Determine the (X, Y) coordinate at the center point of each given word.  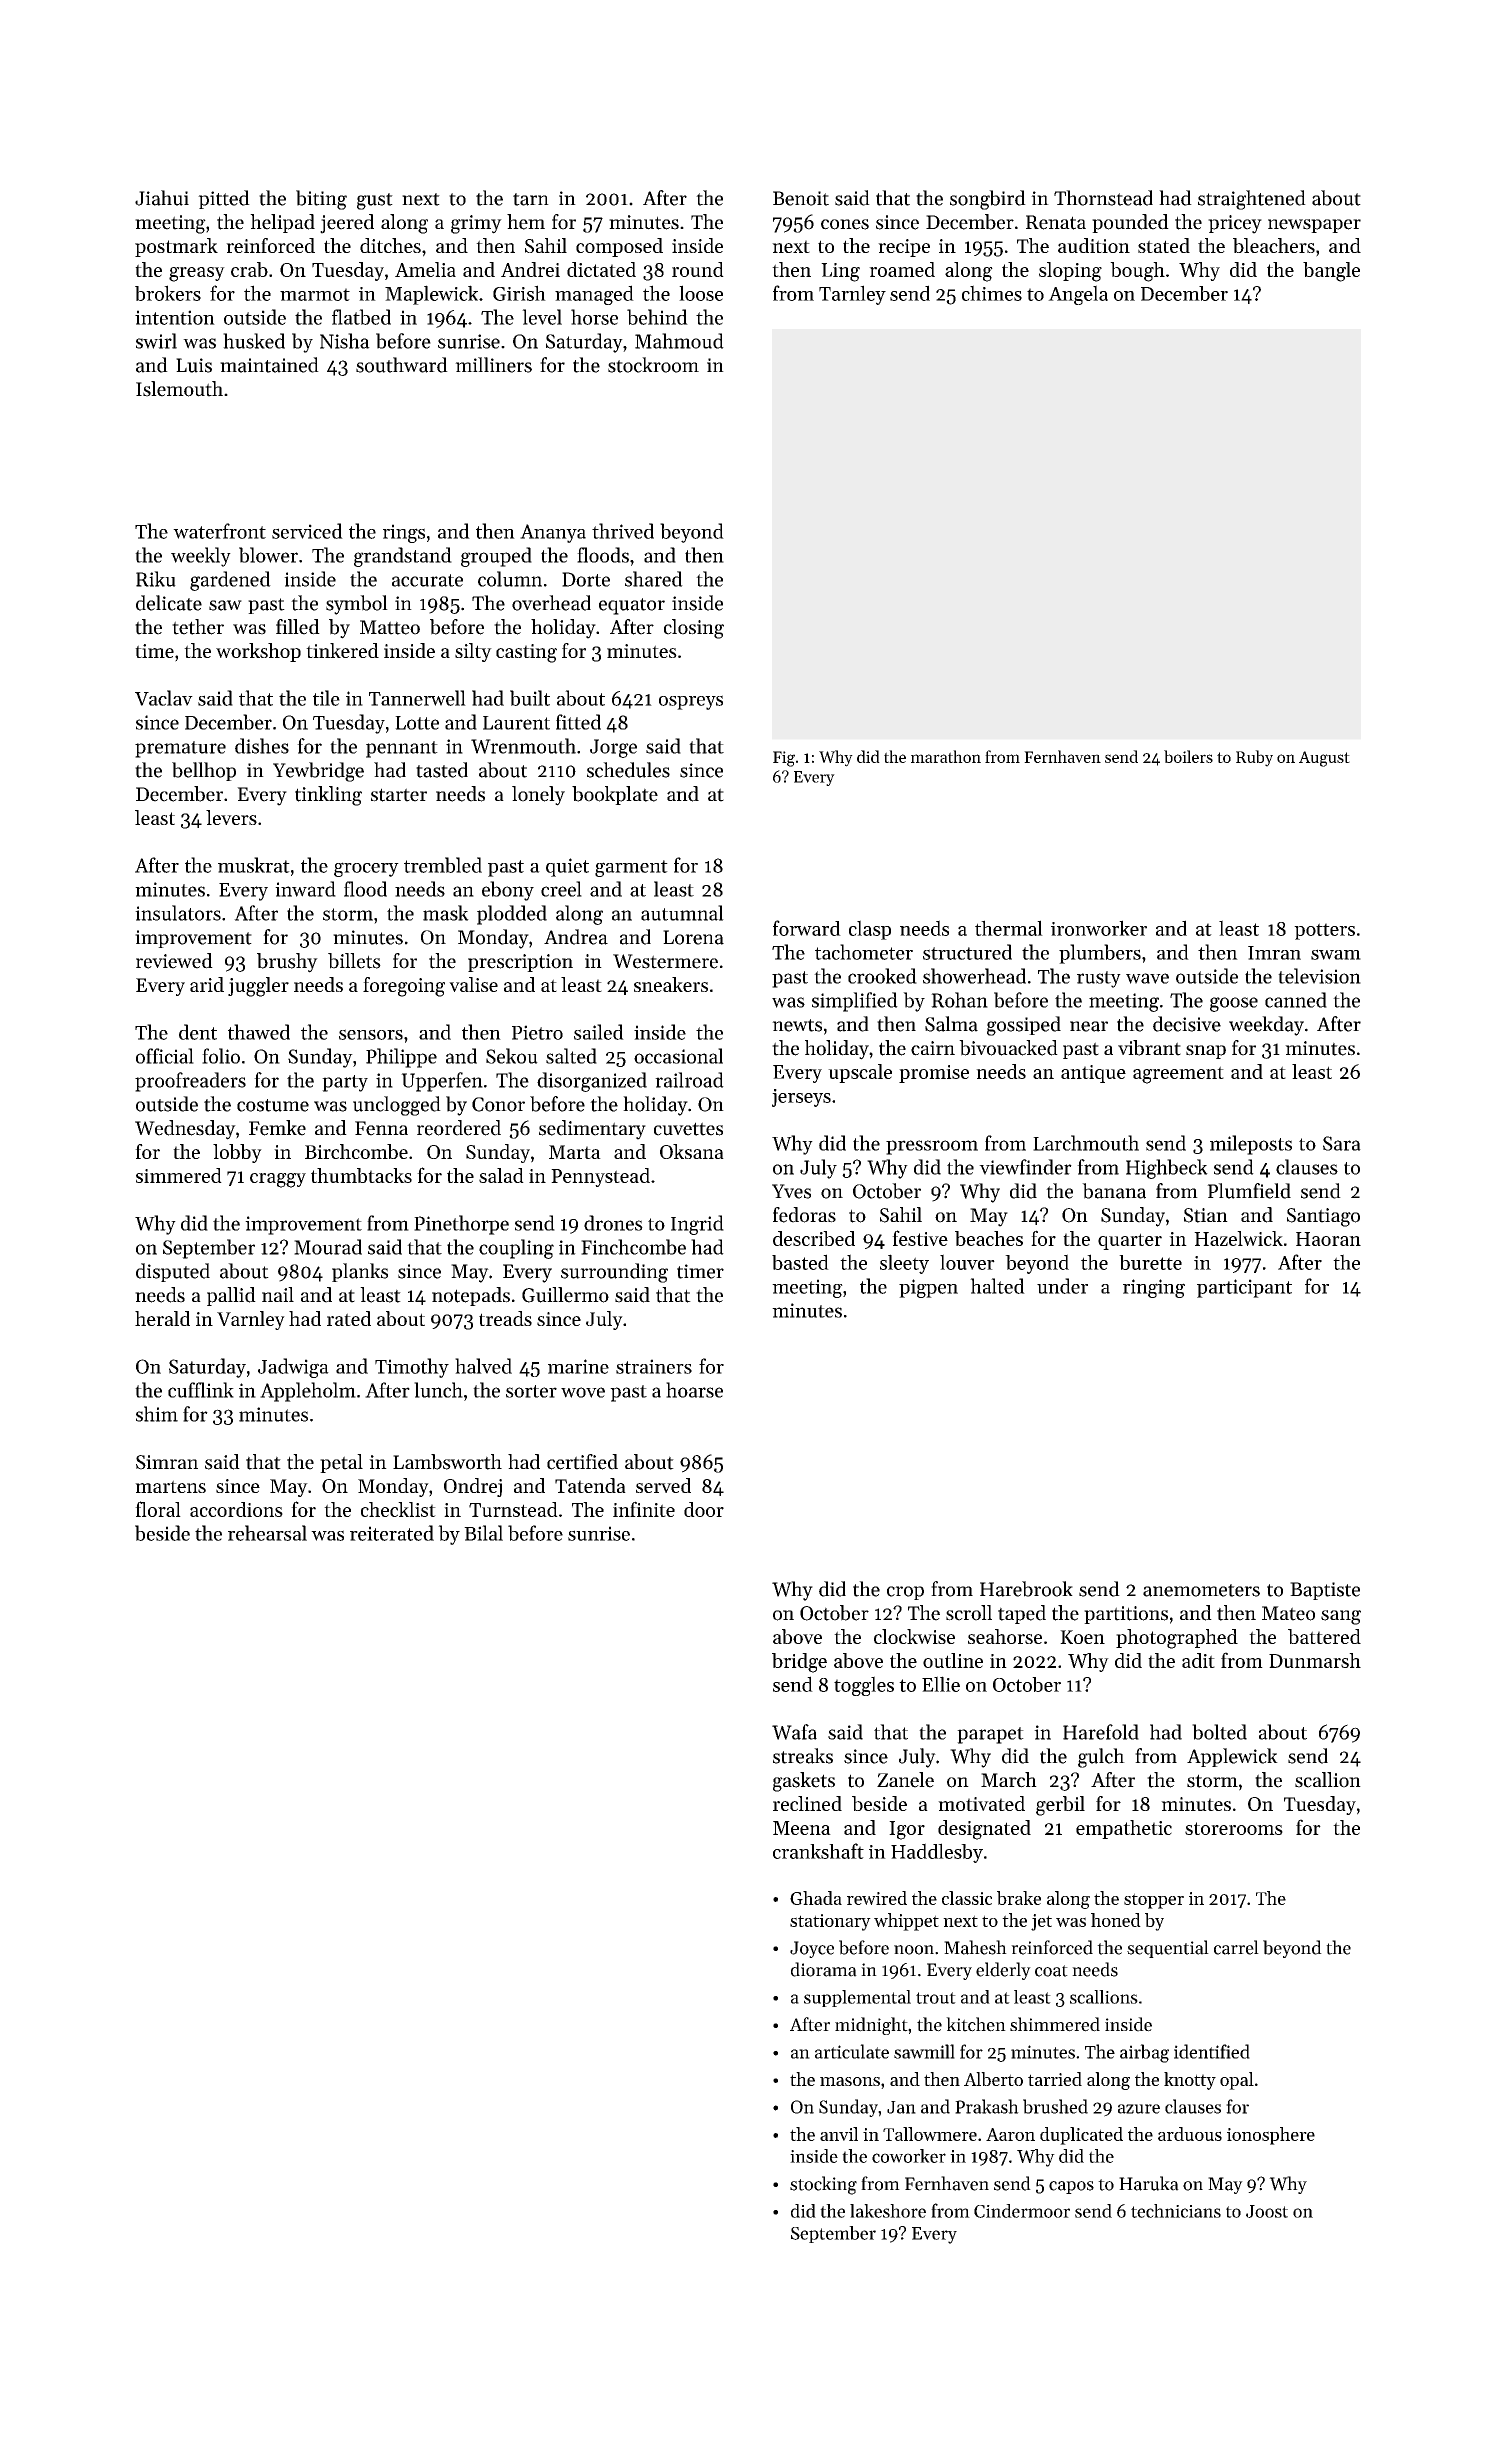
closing (694, 629)
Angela (1078, 295)
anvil (839, 2134)
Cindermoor (1022, 2211)
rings (404, 533)
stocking (823, 2185)
